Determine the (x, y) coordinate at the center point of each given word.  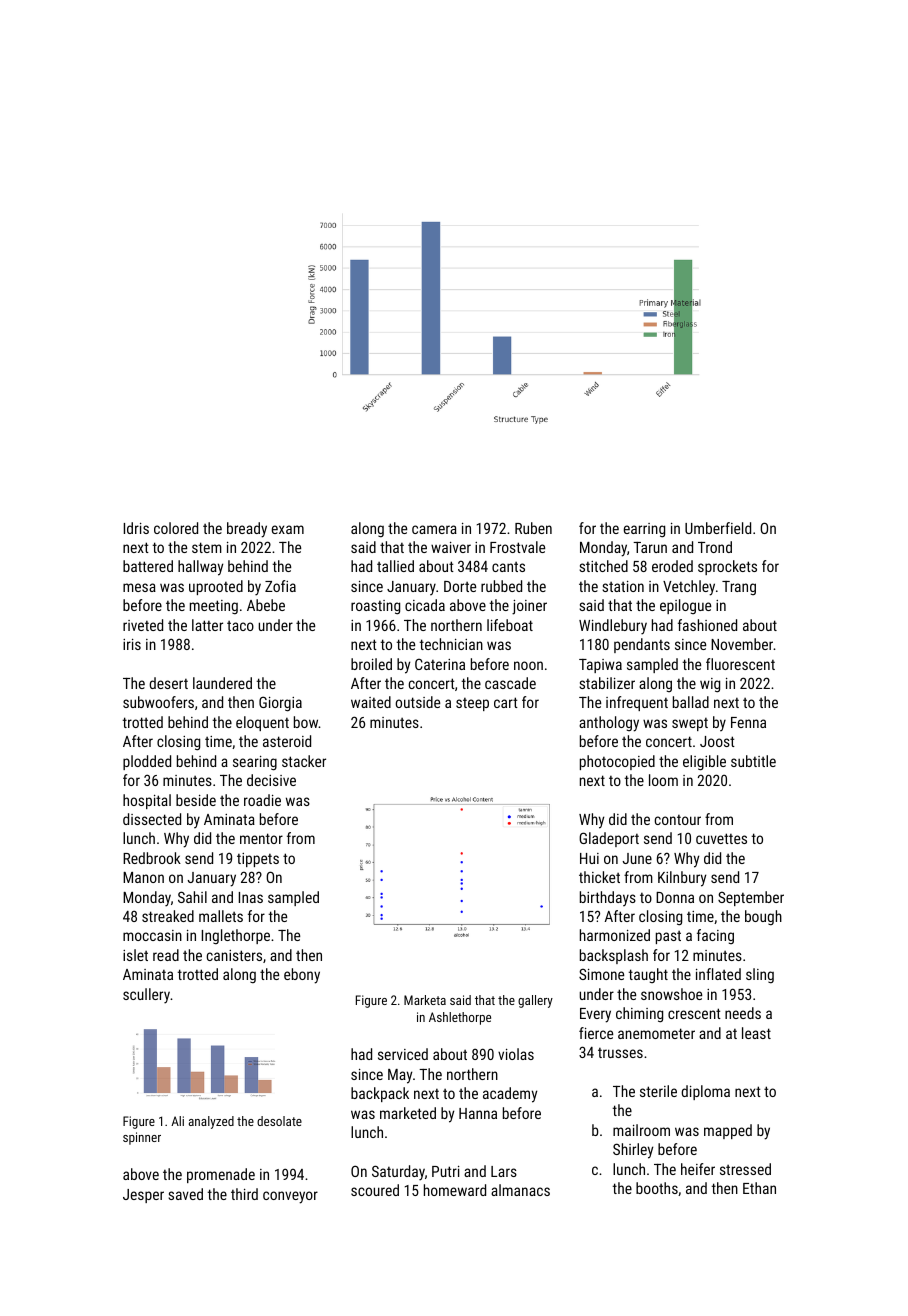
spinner (142, 1138)
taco (240, 626)
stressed (745, 1169)
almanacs (520, 1190)
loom (663, 780)
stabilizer (607, 683)
